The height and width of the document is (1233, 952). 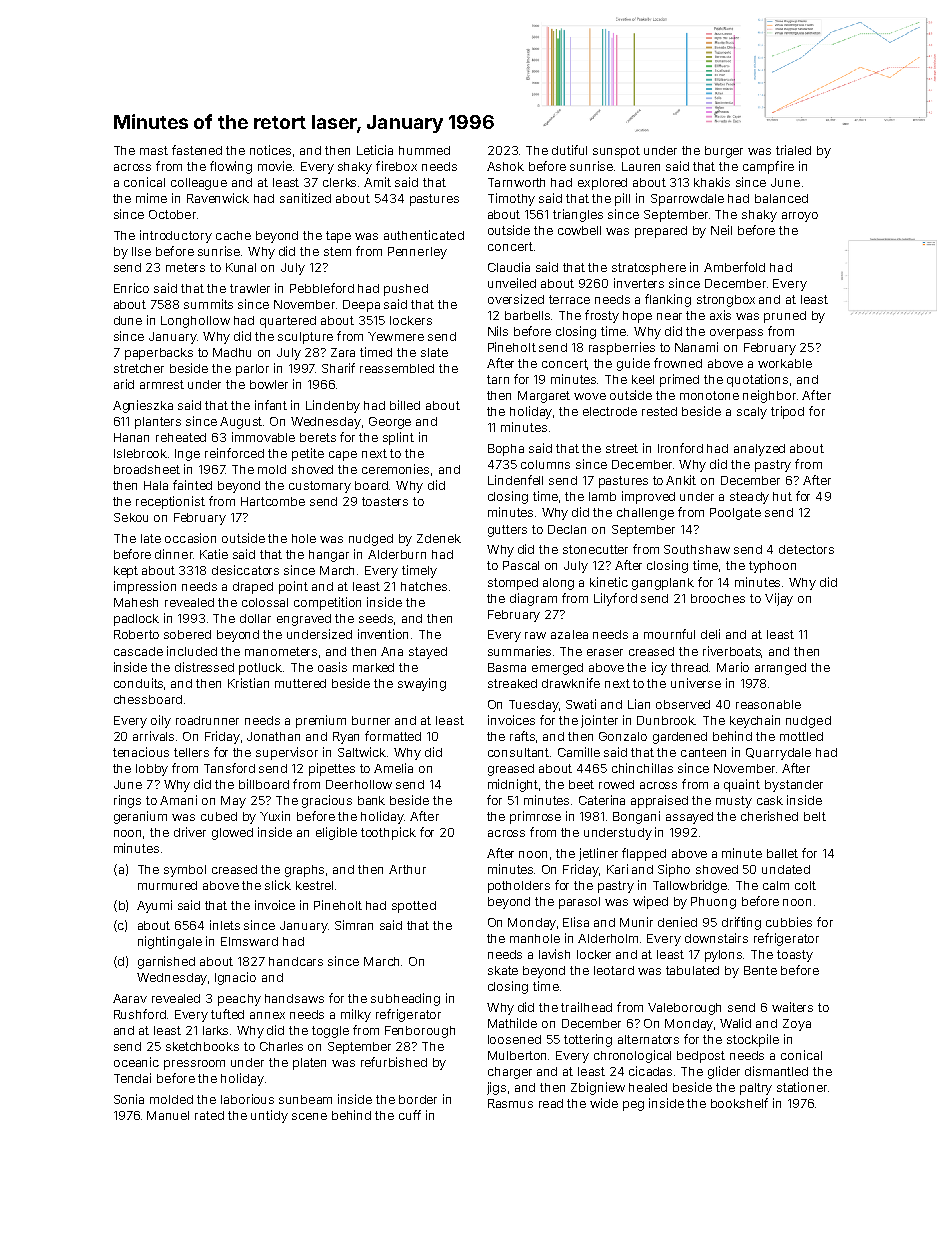 What do you see at coordinates (616, 152) in the document?
I see `sunspot` at bounding box center [616, 152].
